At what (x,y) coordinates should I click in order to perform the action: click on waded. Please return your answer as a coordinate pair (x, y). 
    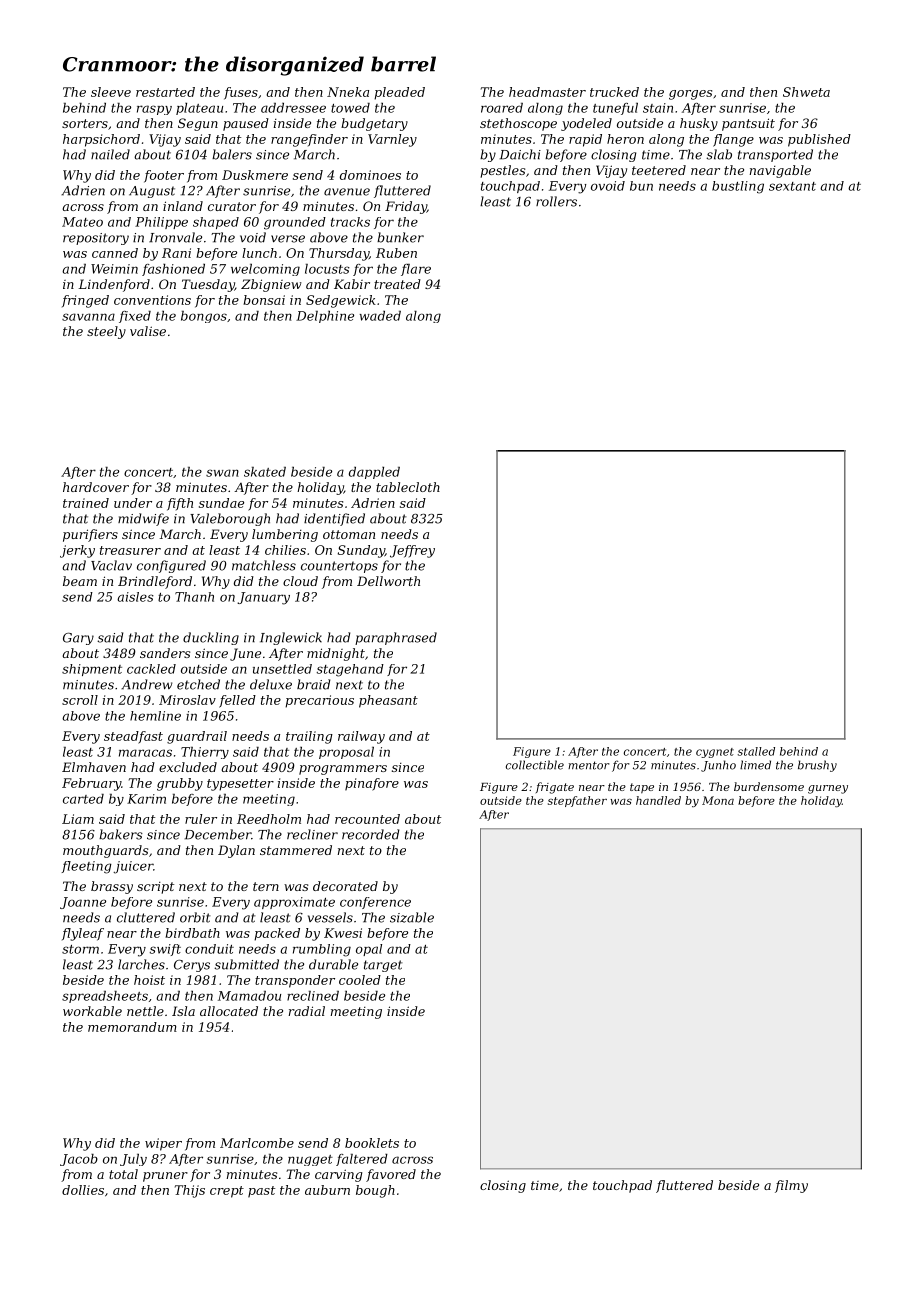
    Looking at the image, I should click on (380, 316).
